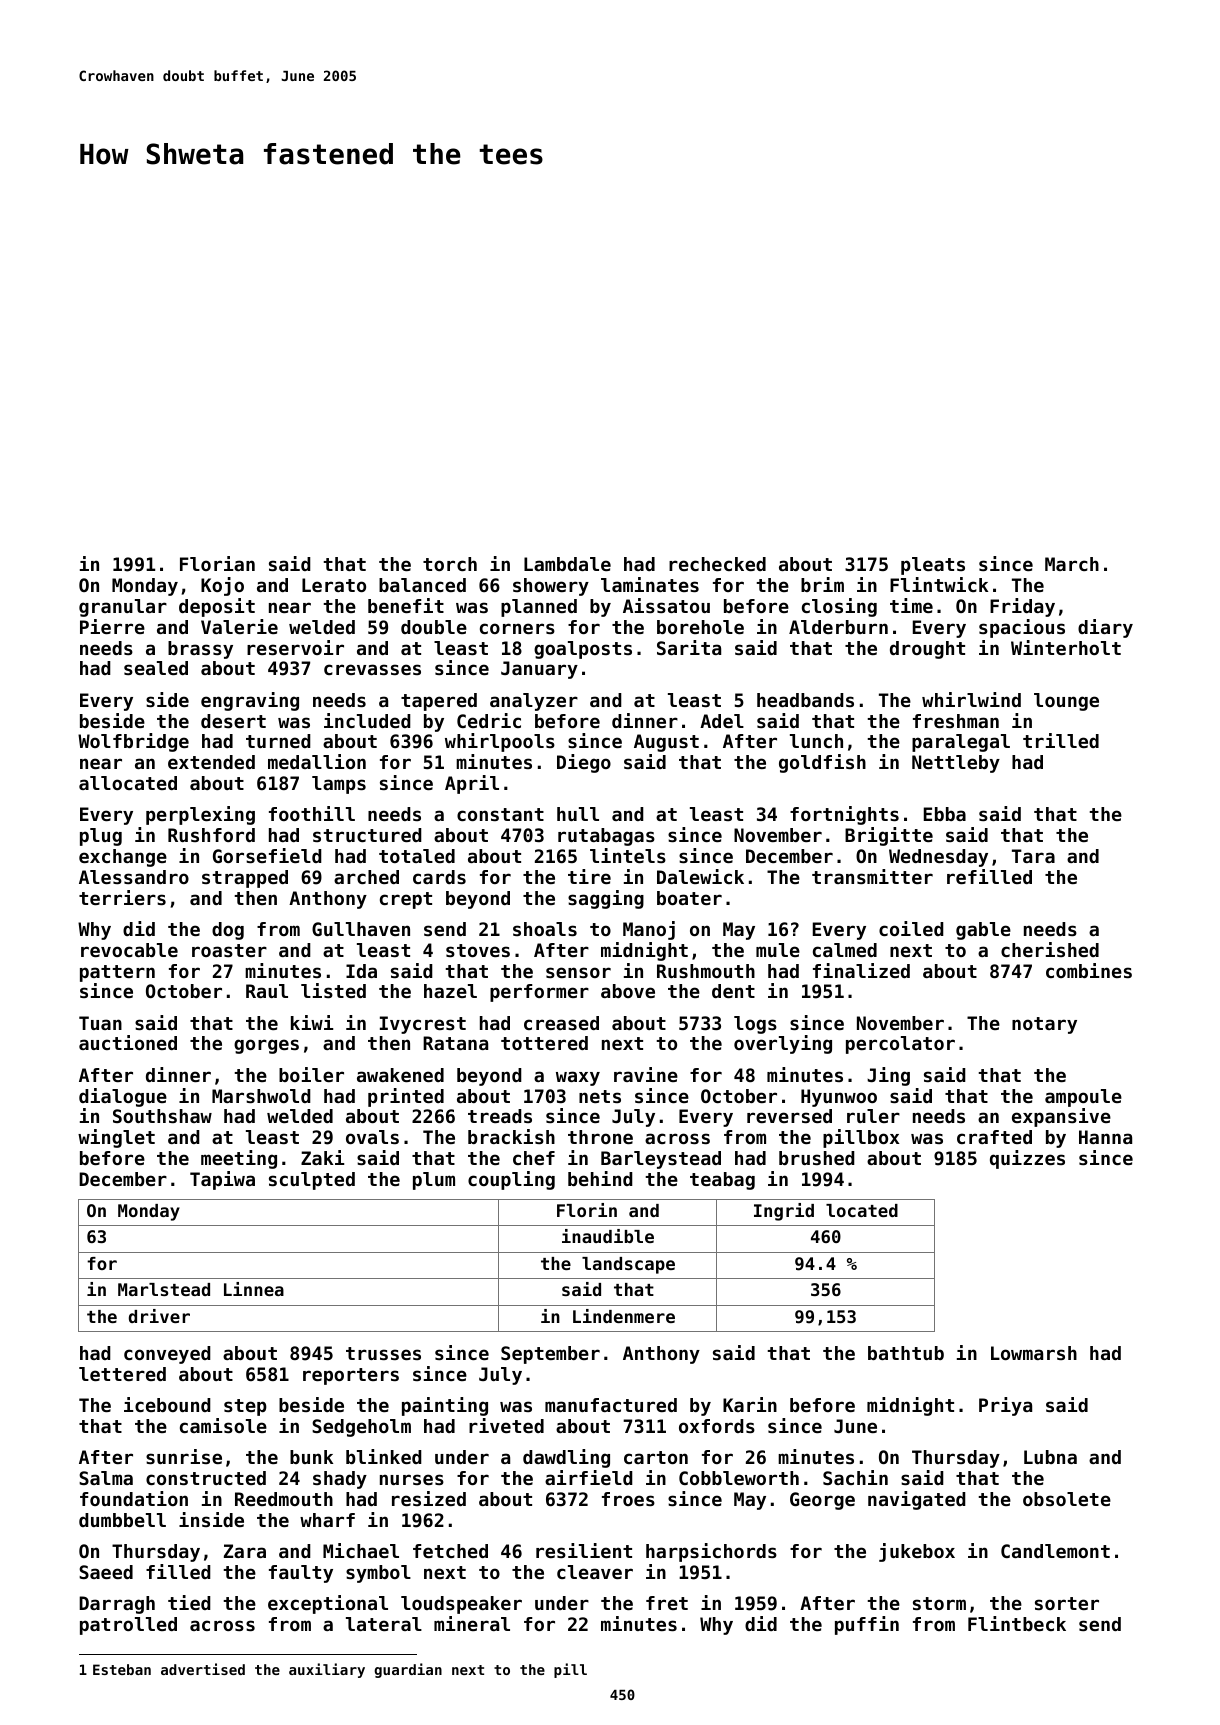 The height and width of the image is (1725, 1220). What do you see at coordinates (778, 950) in the image?
I see `mule` at bounding box center [778, 950].
